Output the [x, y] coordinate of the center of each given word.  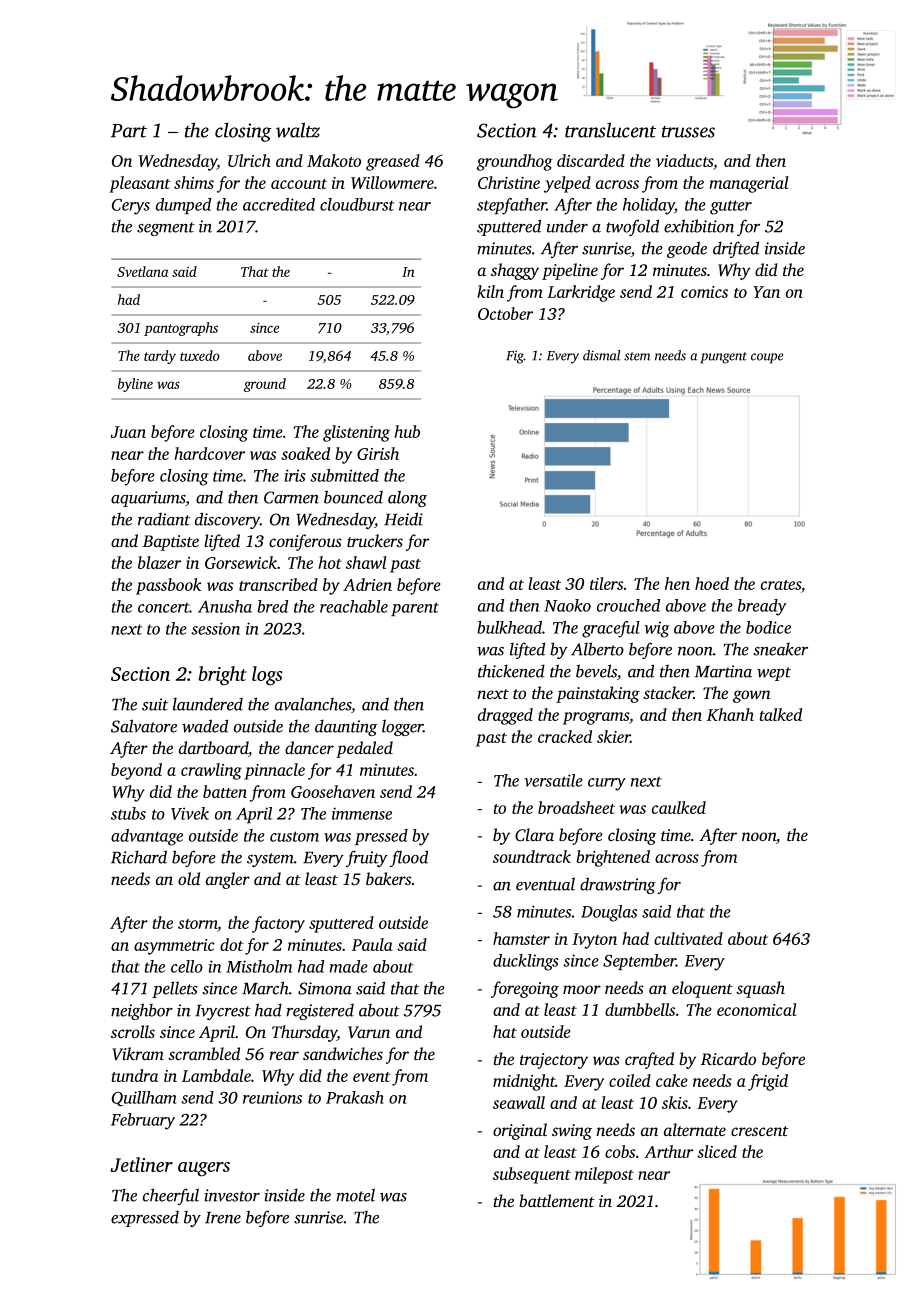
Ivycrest [223, 1012]
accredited [279, 204]
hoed [712, 583]
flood [409, 858]
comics [704, 292]
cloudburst [357, 204]
